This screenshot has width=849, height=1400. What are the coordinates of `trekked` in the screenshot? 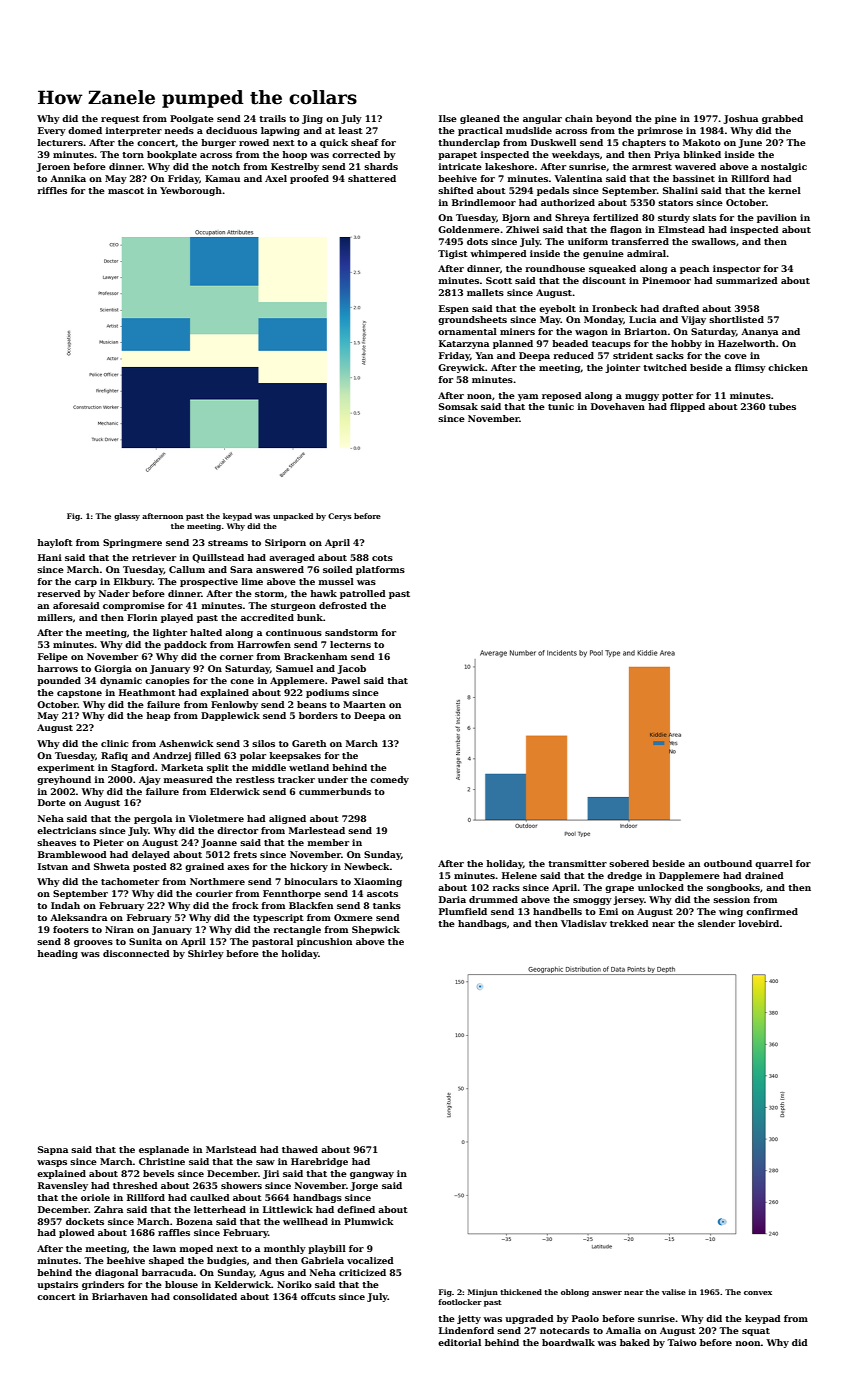 It's located at (629, 923).
